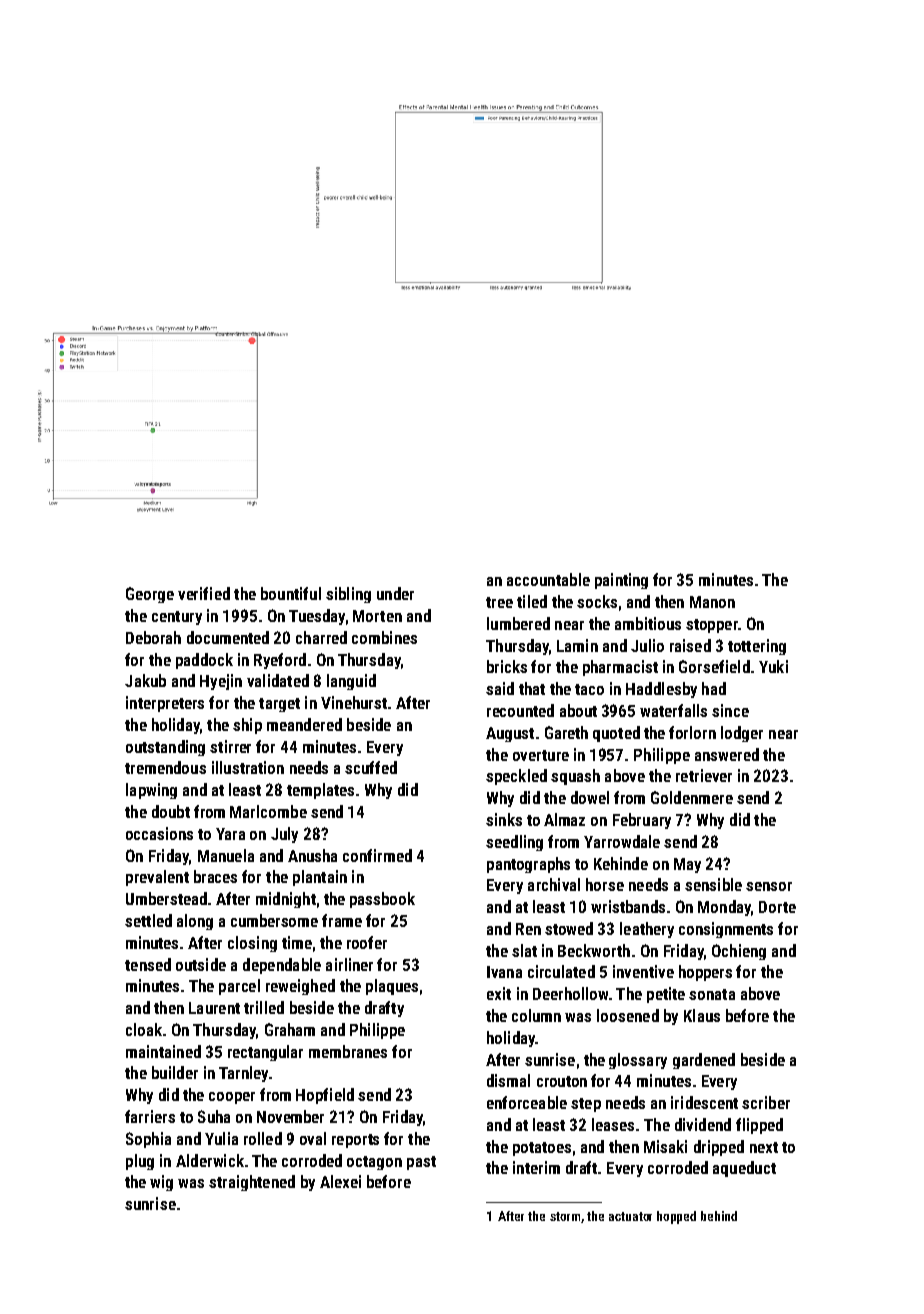  I want to click on straightened, so click(252, 1183).
